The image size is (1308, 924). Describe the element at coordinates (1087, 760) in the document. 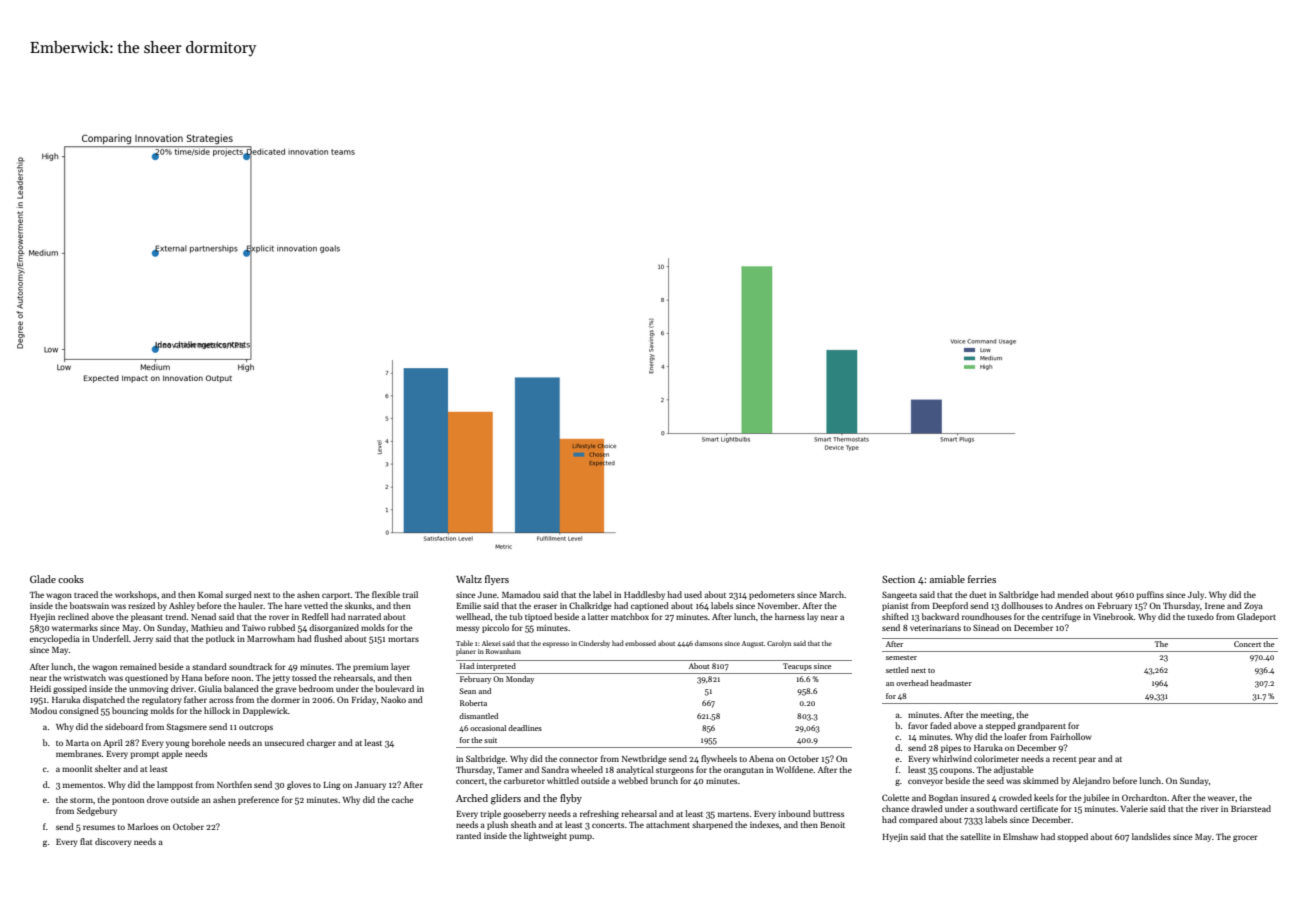

I see `pear` at that location.
